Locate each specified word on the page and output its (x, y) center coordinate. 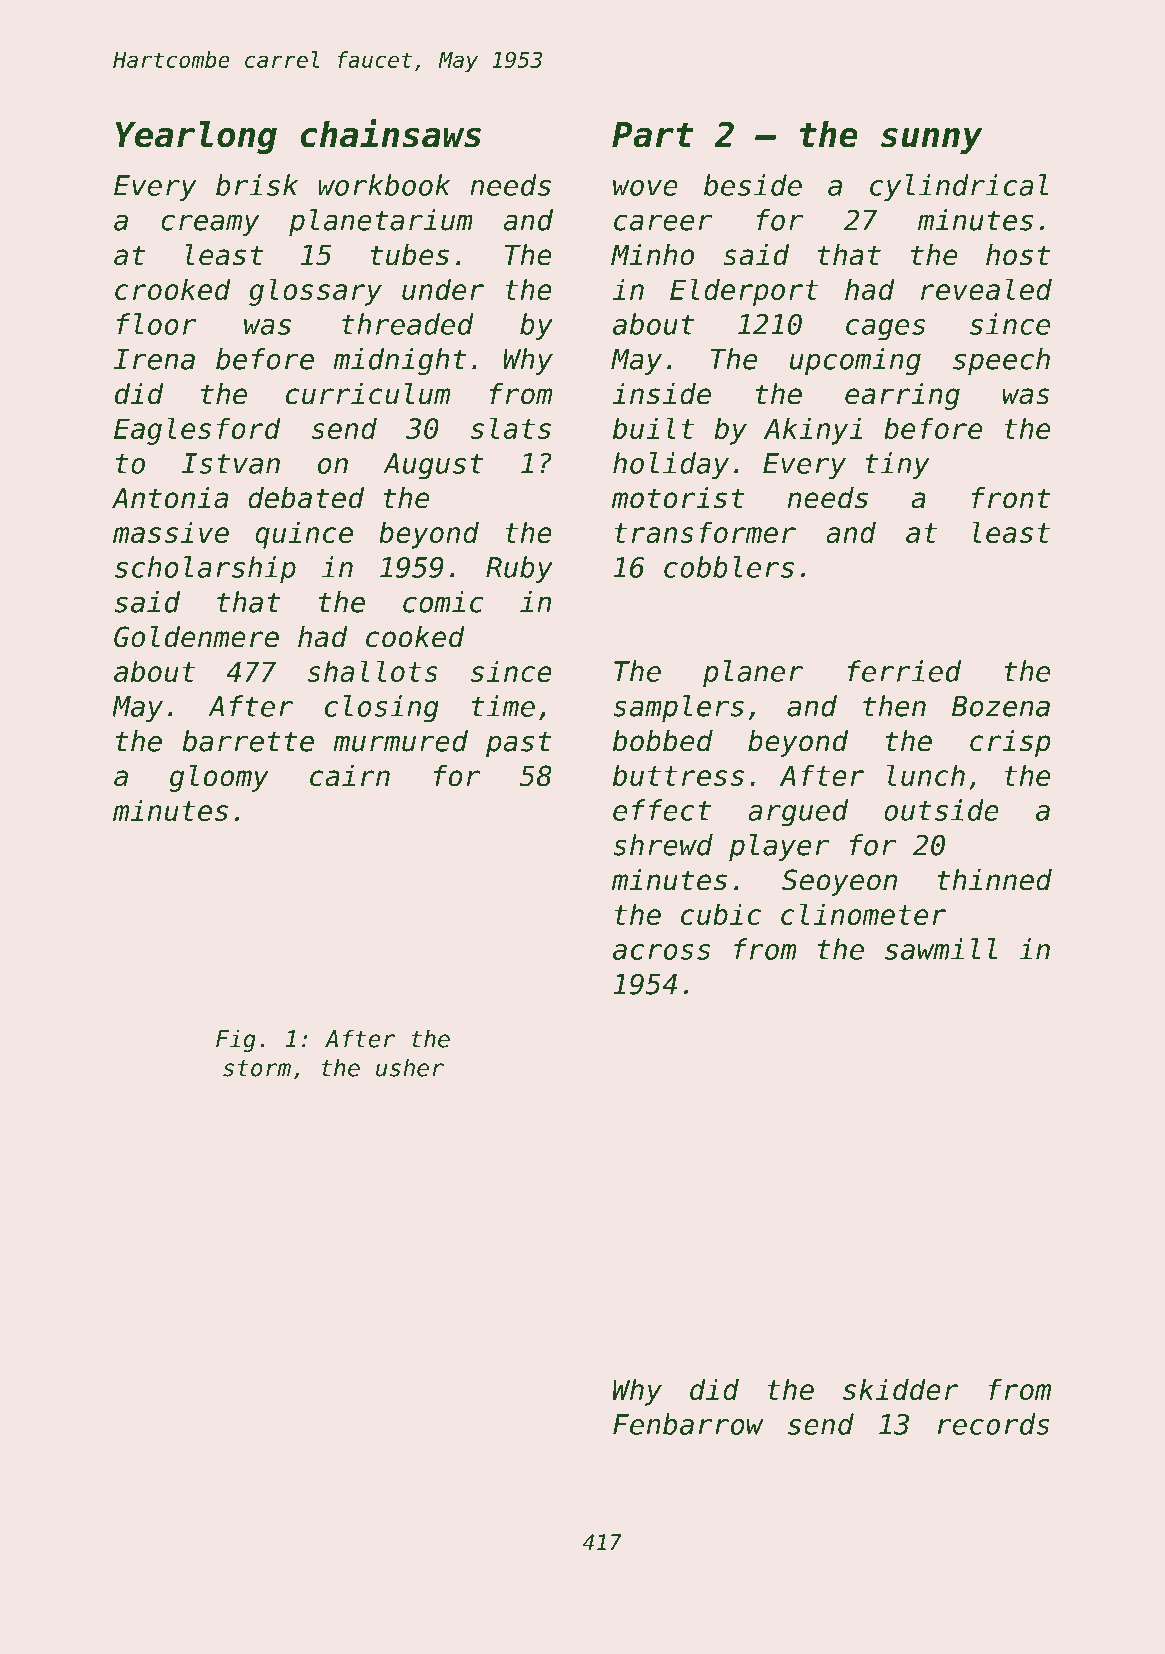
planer (753, 674)
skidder (901, 1389)
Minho (652, 255)
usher (410, 1067)
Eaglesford (197, 431)
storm (257, 1068)
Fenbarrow (688, 1424)
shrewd (663, 845)
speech (1001, 361)
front (1011, 498)
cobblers (729, 567)
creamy (210, 225)
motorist (678, 498)
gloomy (219, 778)
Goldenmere (196, 636)
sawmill (941, 949)
